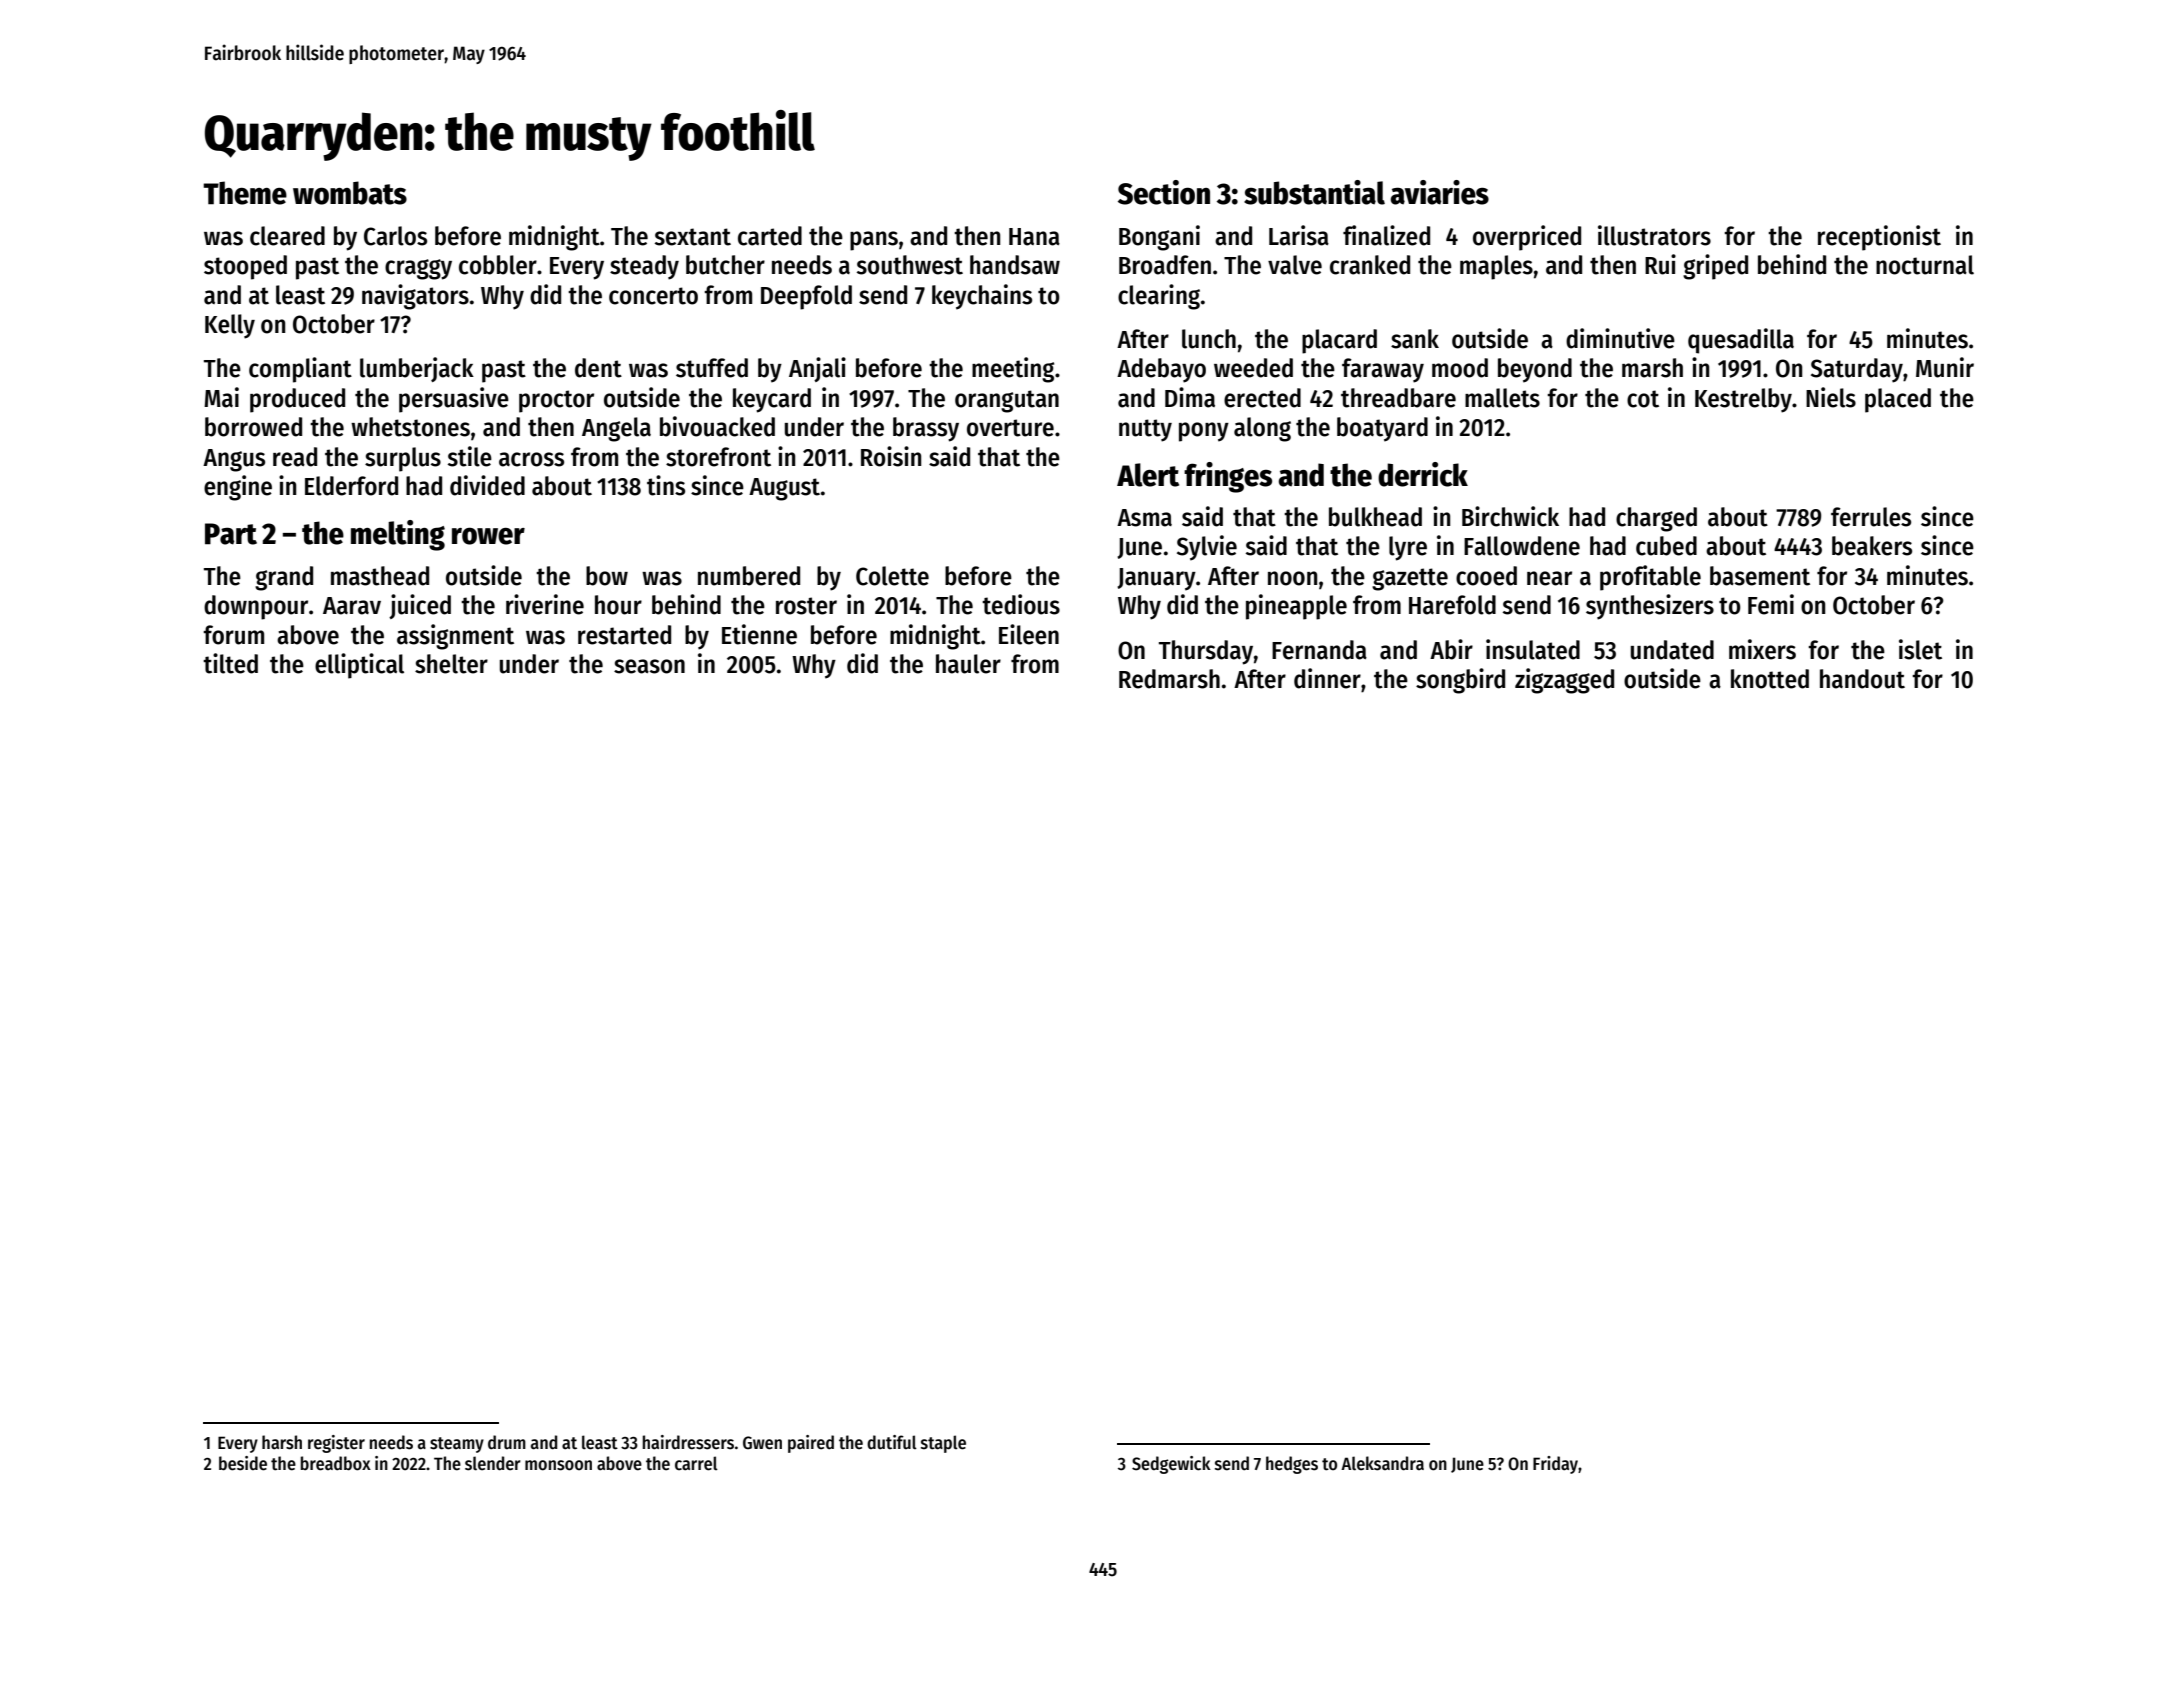 The height and width of the screenshot is (1683, 2178). Describe the element at coordinates (1879, 238) in the screenshot. I see `receptionist` at that location.
